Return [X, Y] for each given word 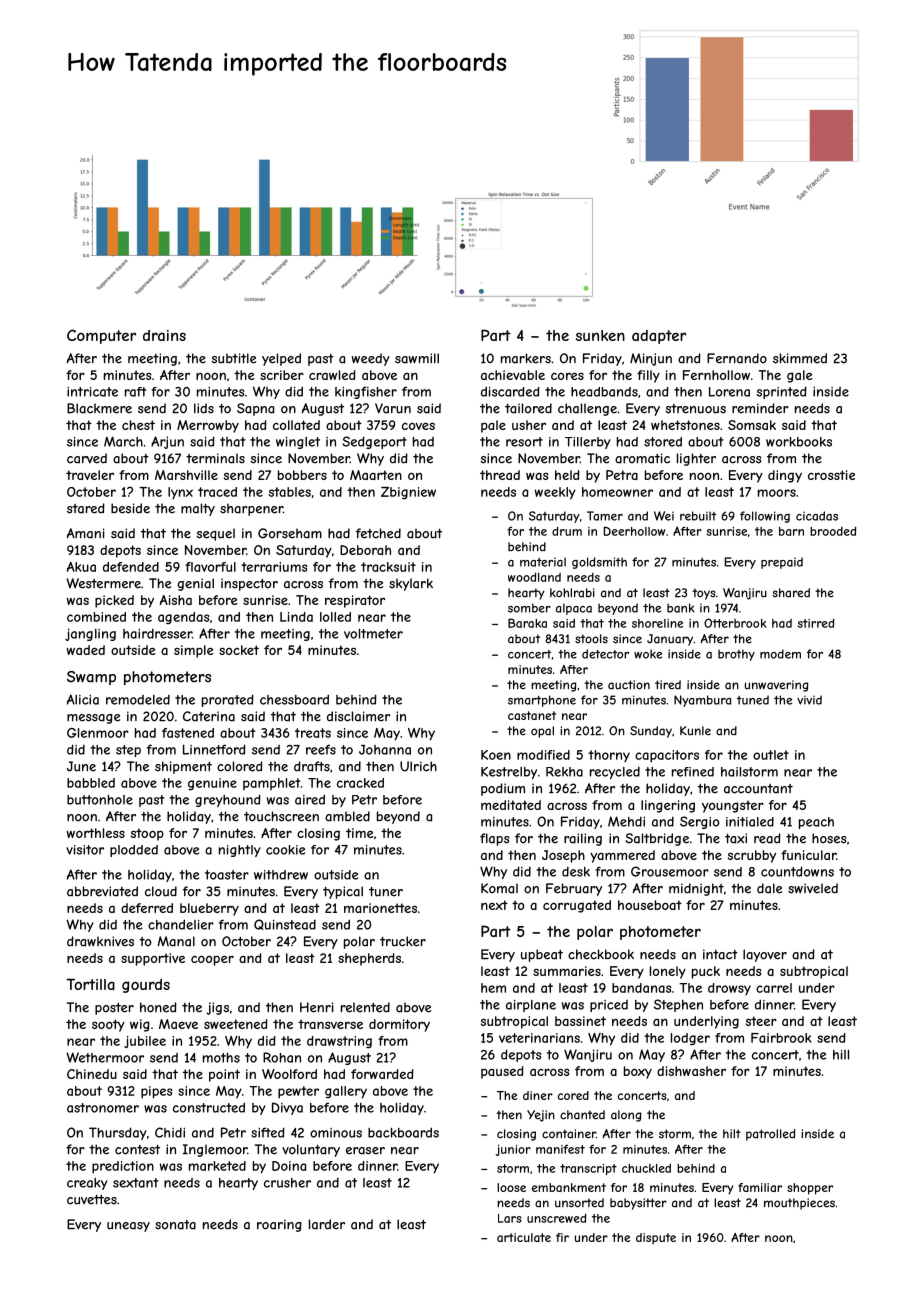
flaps [495, 839]
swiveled [813, 888]
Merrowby [208, 426]
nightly [240, 851]
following [765, 517]
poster [114, 1009]
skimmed [800, 358]
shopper [810, 1189]
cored [573, 1095]
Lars [510, 1218]
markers [526, 358]
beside [130, 508]
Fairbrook [781, 1038]
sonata [175, 1225]
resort [524, 442]
